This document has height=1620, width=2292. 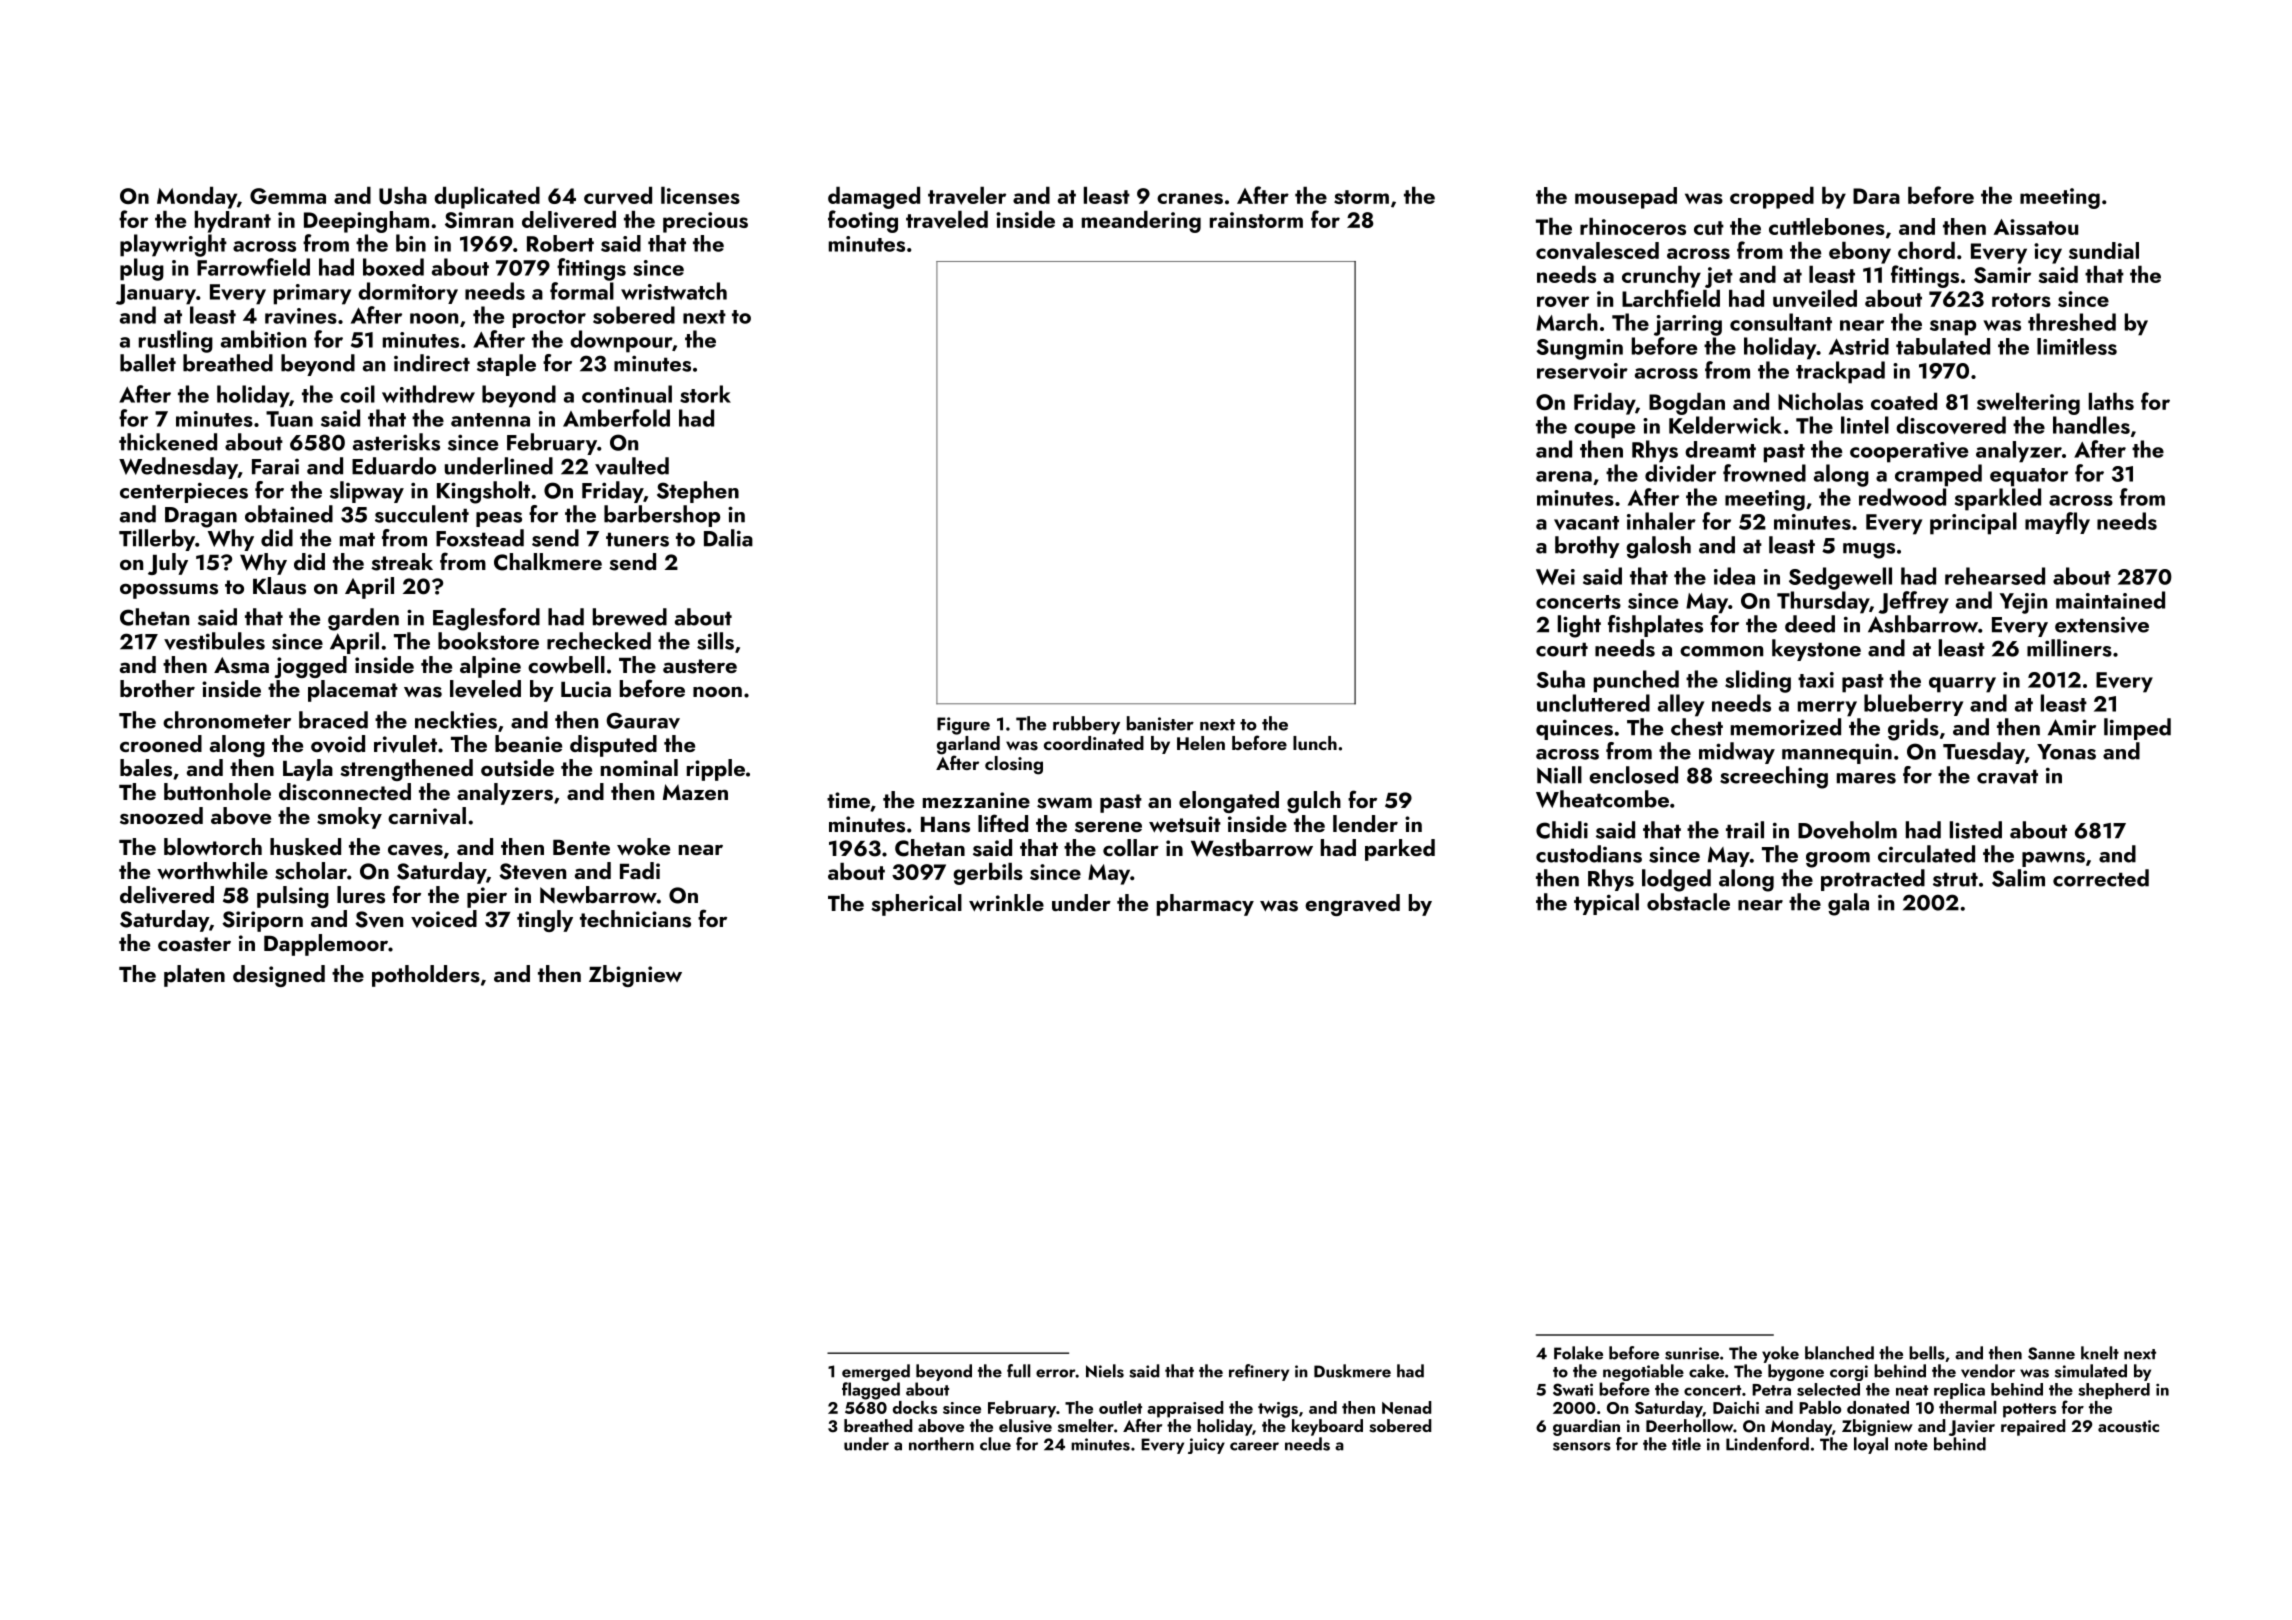 I want to click on collar, so click(x=1131, y=847).
